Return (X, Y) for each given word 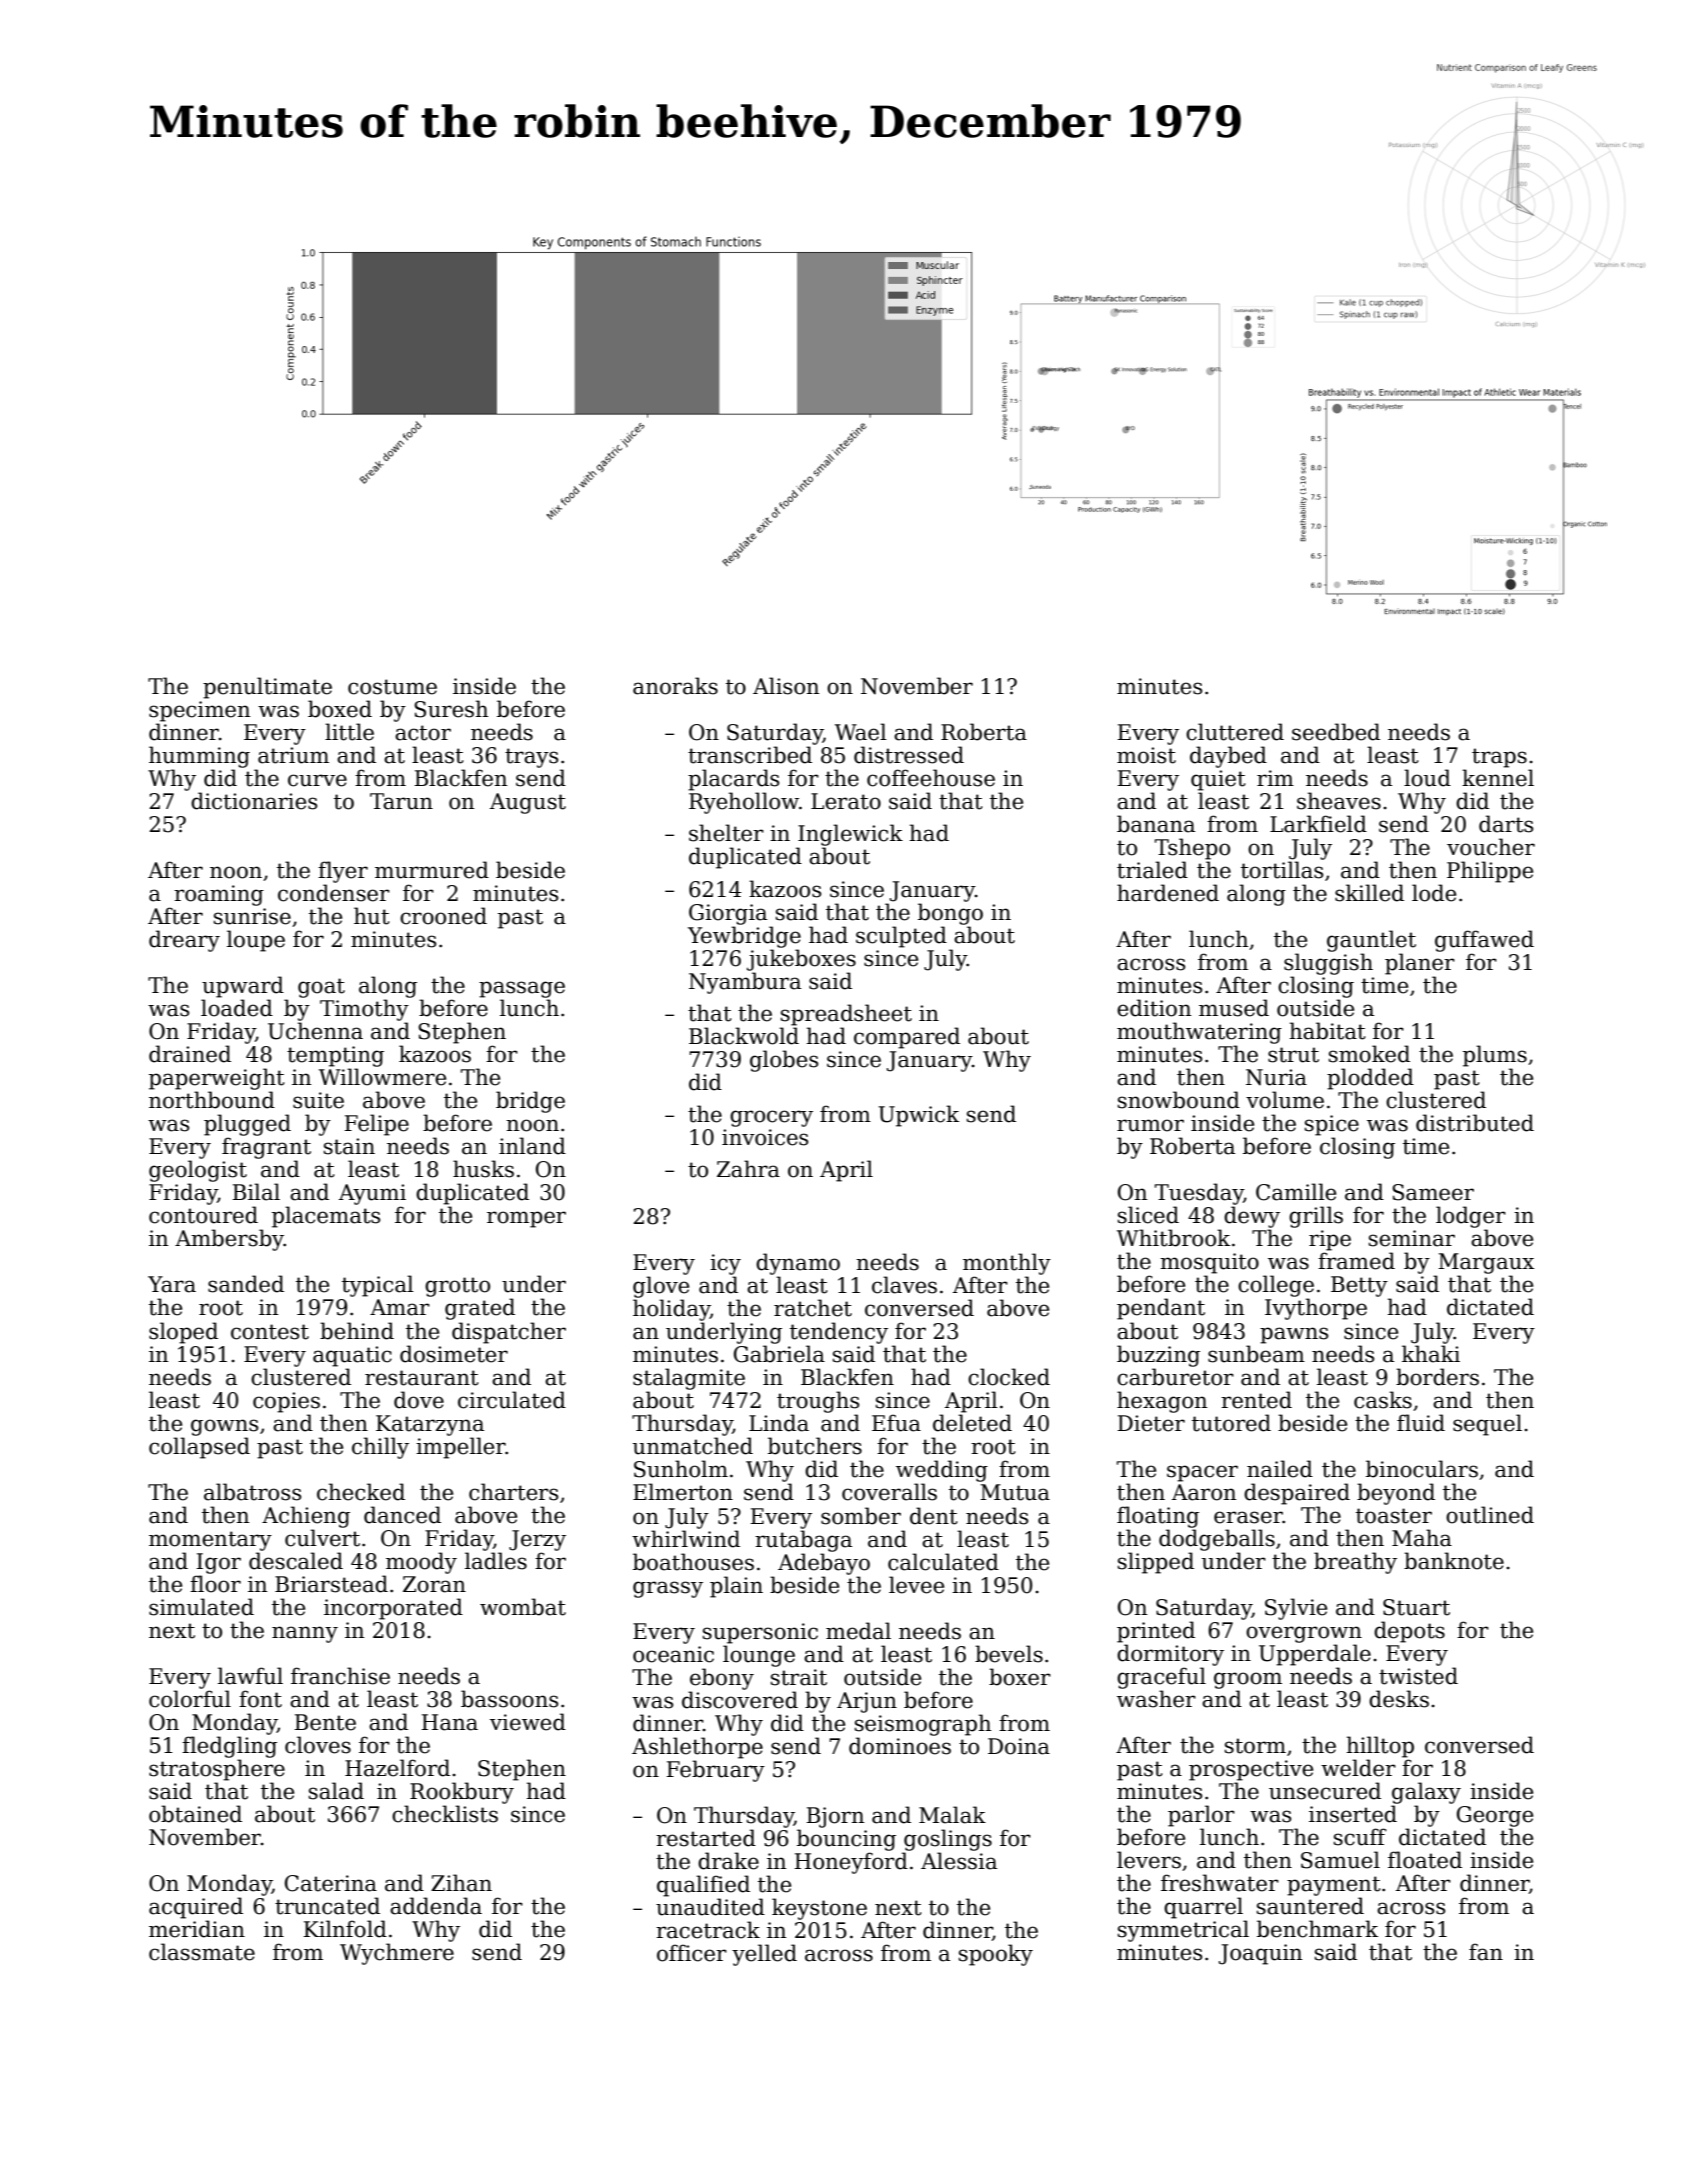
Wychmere (397, 1954)
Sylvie (1296, 1609)
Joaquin (1260, 1954)
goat (321, 988)
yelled (764, 1955)
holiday (671, 1310)
